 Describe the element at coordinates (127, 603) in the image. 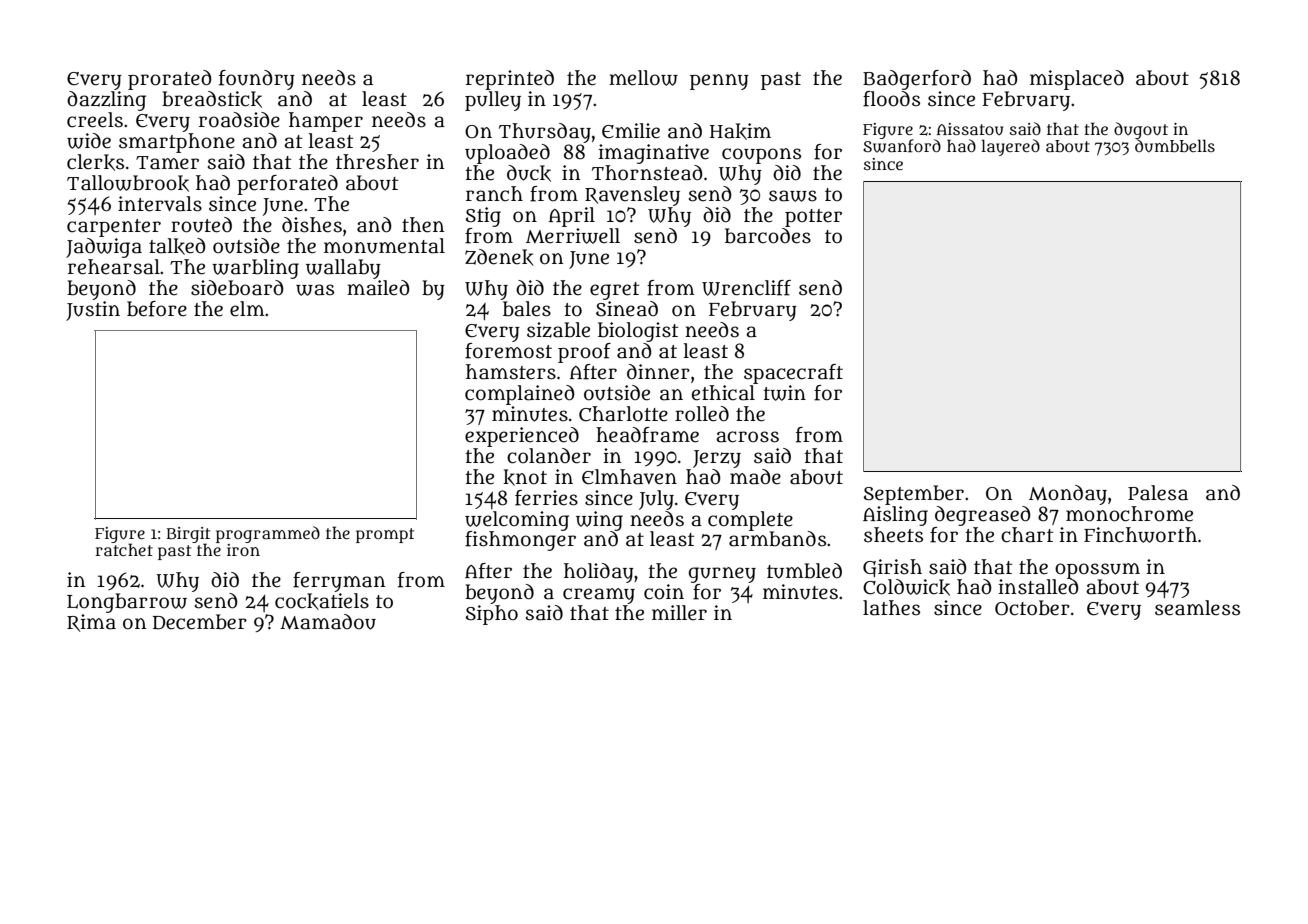

I see `Longbarrow` at that location.
